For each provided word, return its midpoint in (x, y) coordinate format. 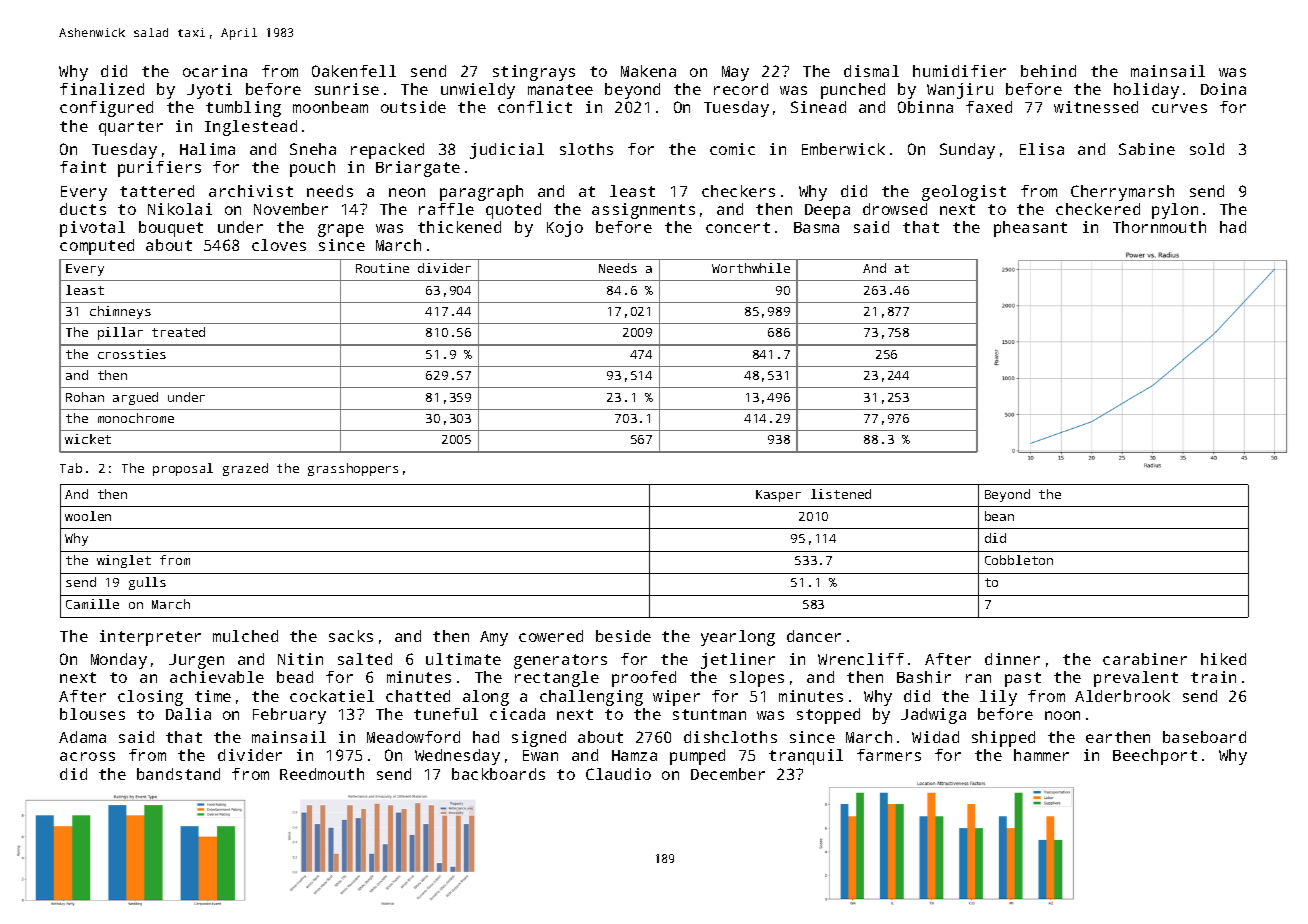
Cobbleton (1019, 560)
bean (999, 516)
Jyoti (209, 91)
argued (135, 398)
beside (623, 636)
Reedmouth (322, 774)
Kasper (778, 496)
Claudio (618, 774)
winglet (124, 561)
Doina (1223, 89)
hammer (1041, 755)
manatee (560, 89)
